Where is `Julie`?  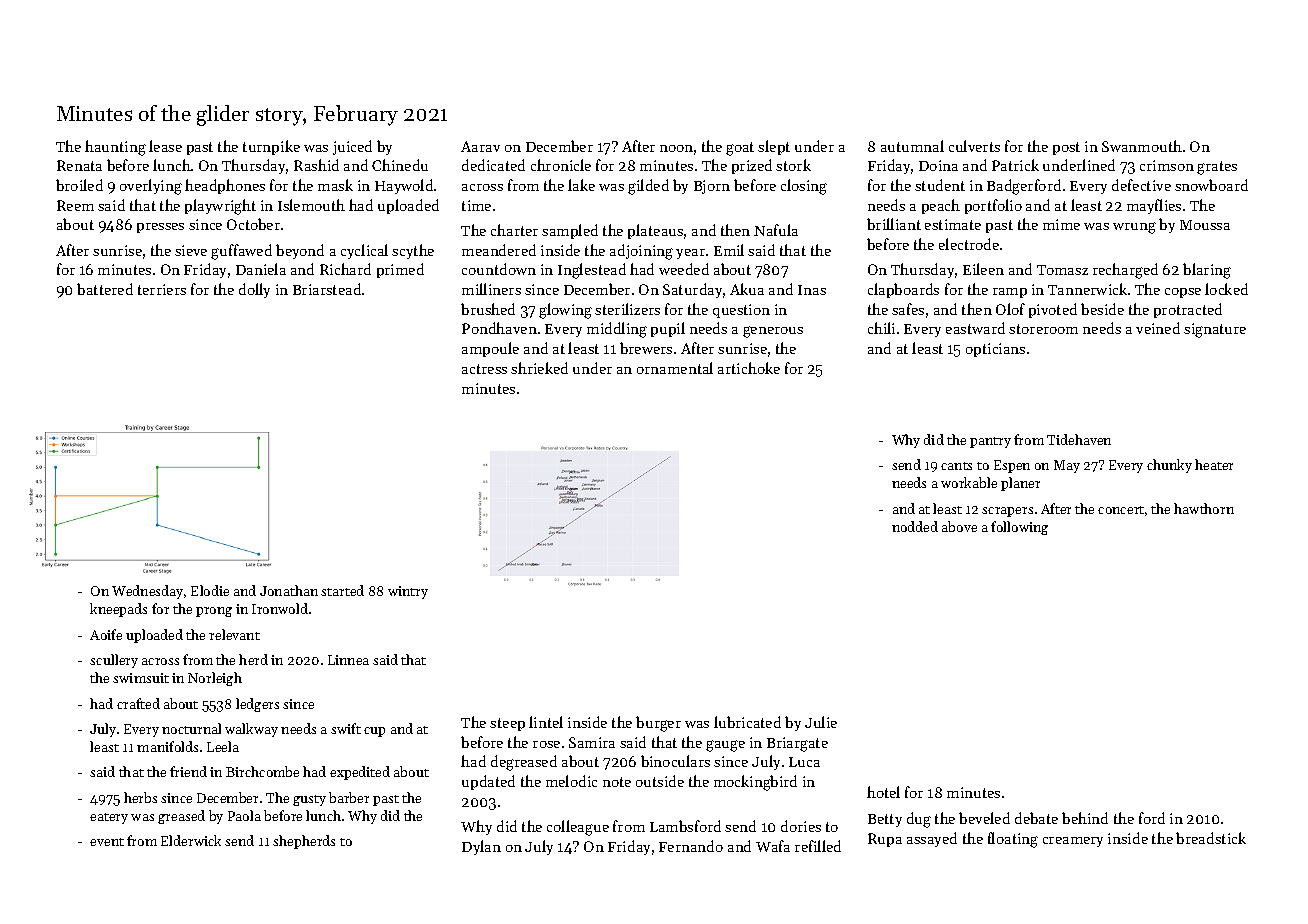 Julie is located at coordinates (821, 722).
